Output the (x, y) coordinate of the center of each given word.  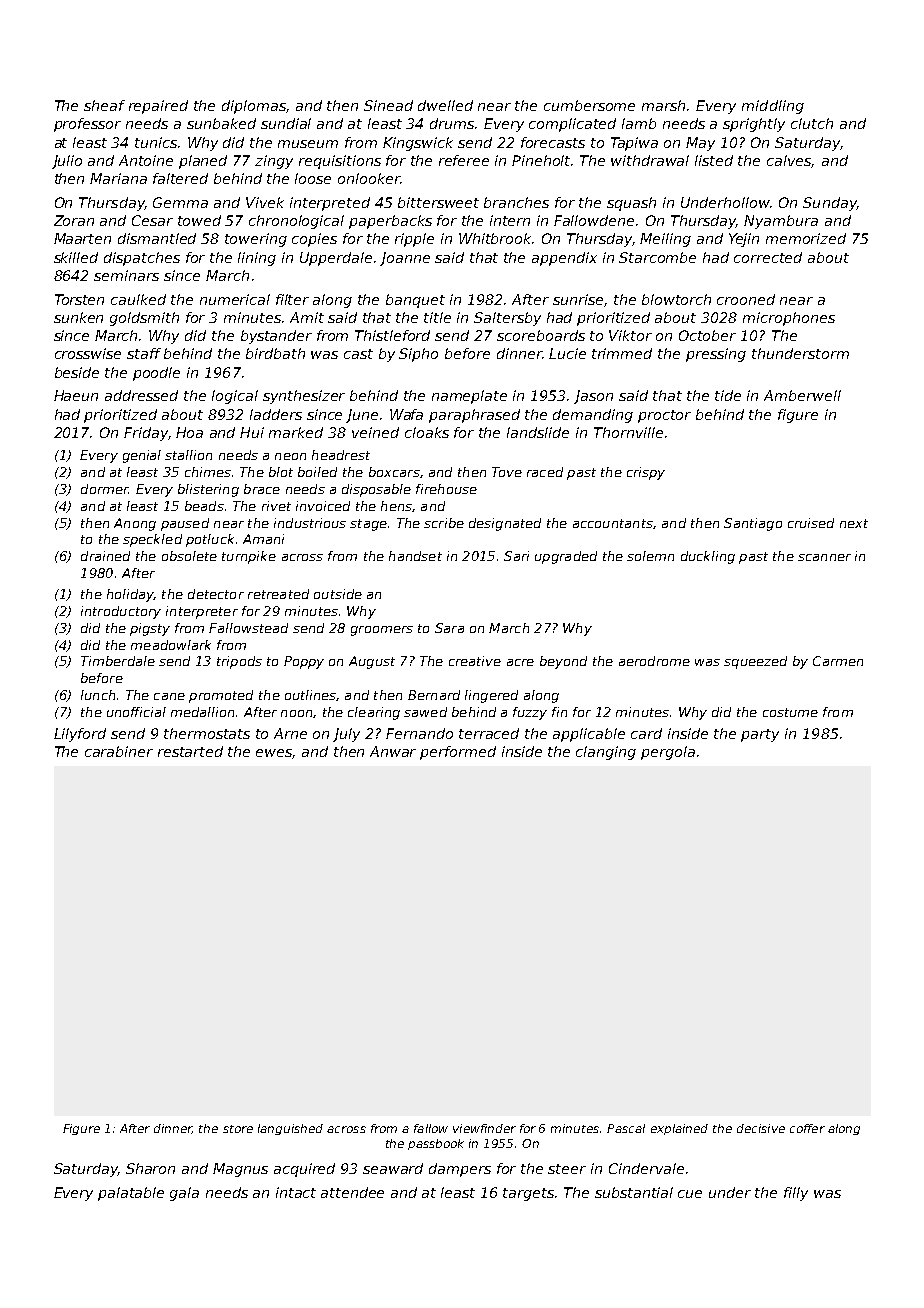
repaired (158, 107)
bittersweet (438, 202)
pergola (668, 753)
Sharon (150, 1168)
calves (789, 161)
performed (458, 753)
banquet (415, 301)
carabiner (119, 751)
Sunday (830, 204)
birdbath (275, 353)
